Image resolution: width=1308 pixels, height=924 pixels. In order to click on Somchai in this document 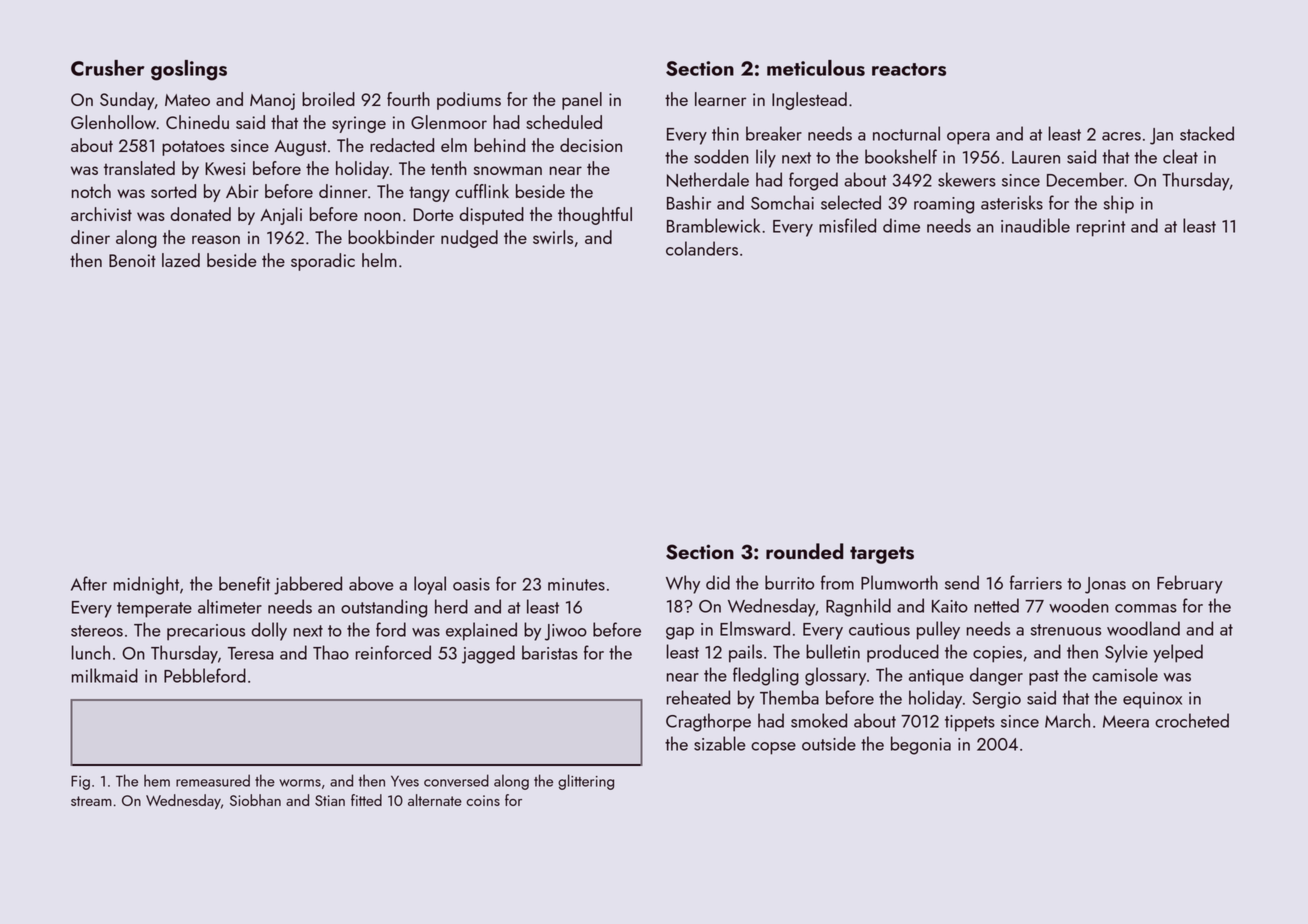, I will do `click(782, 202)`.
